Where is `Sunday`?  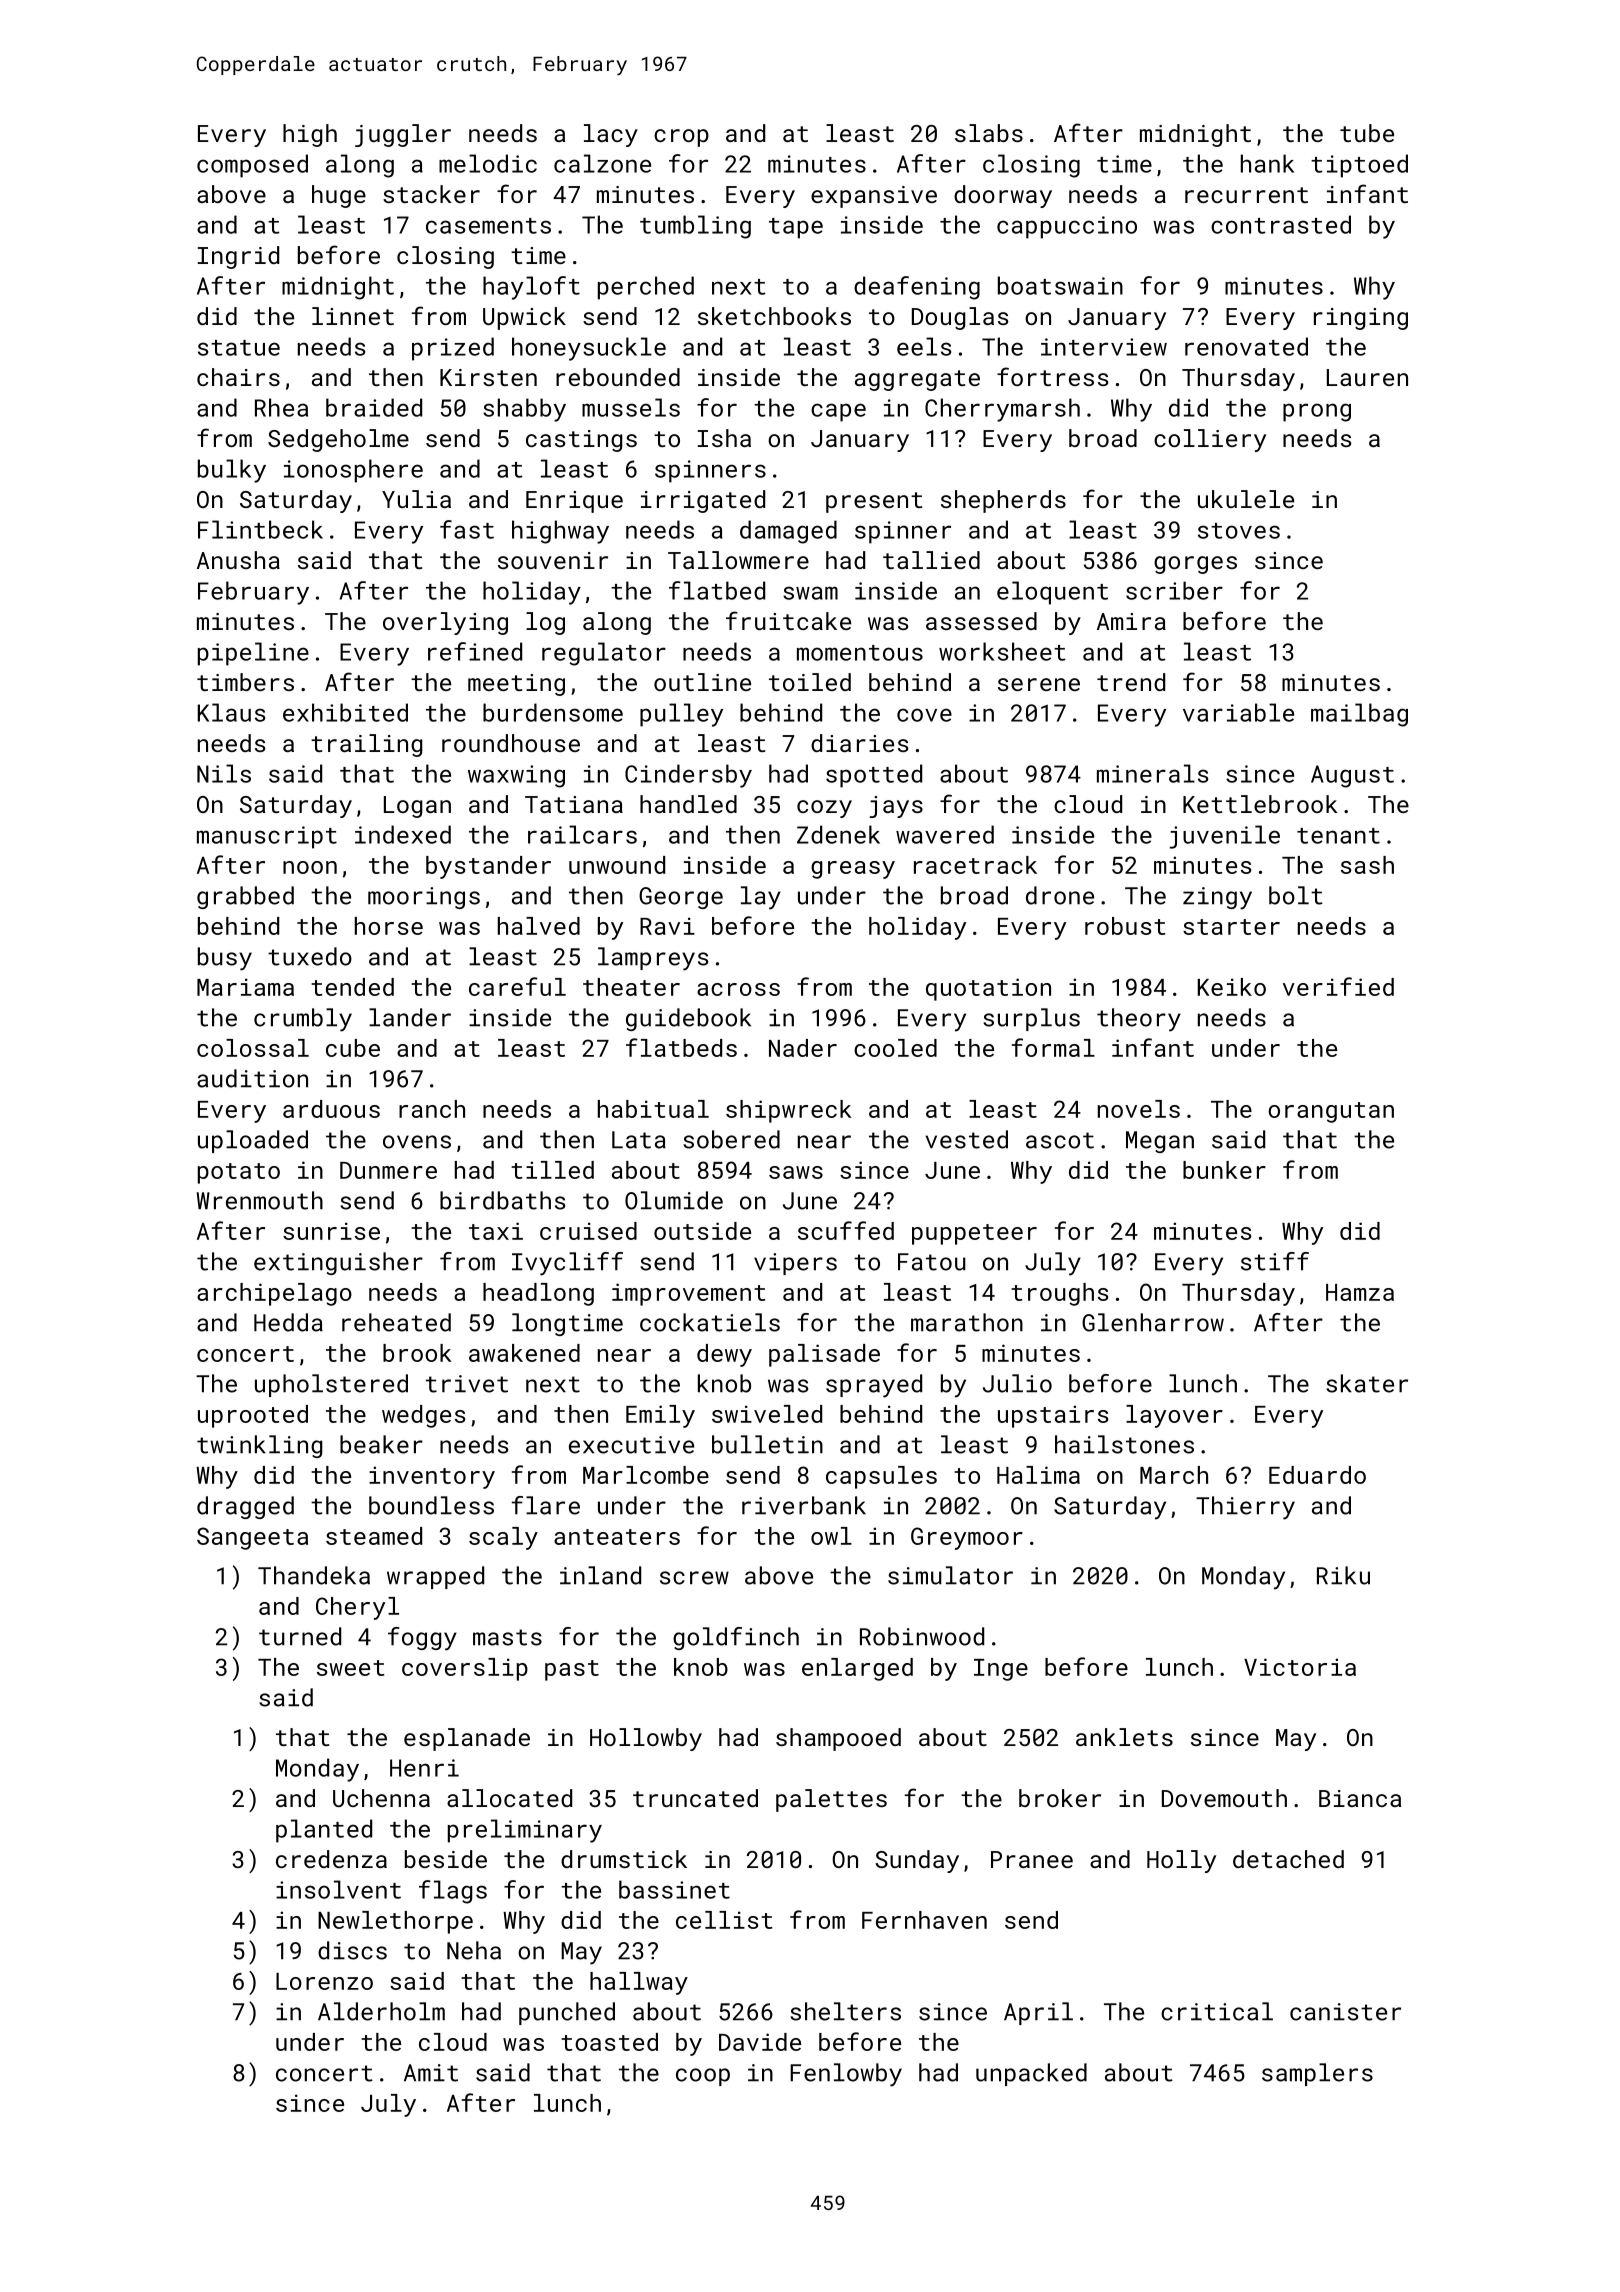
Sunday is located at coordinates (917, 1861).
